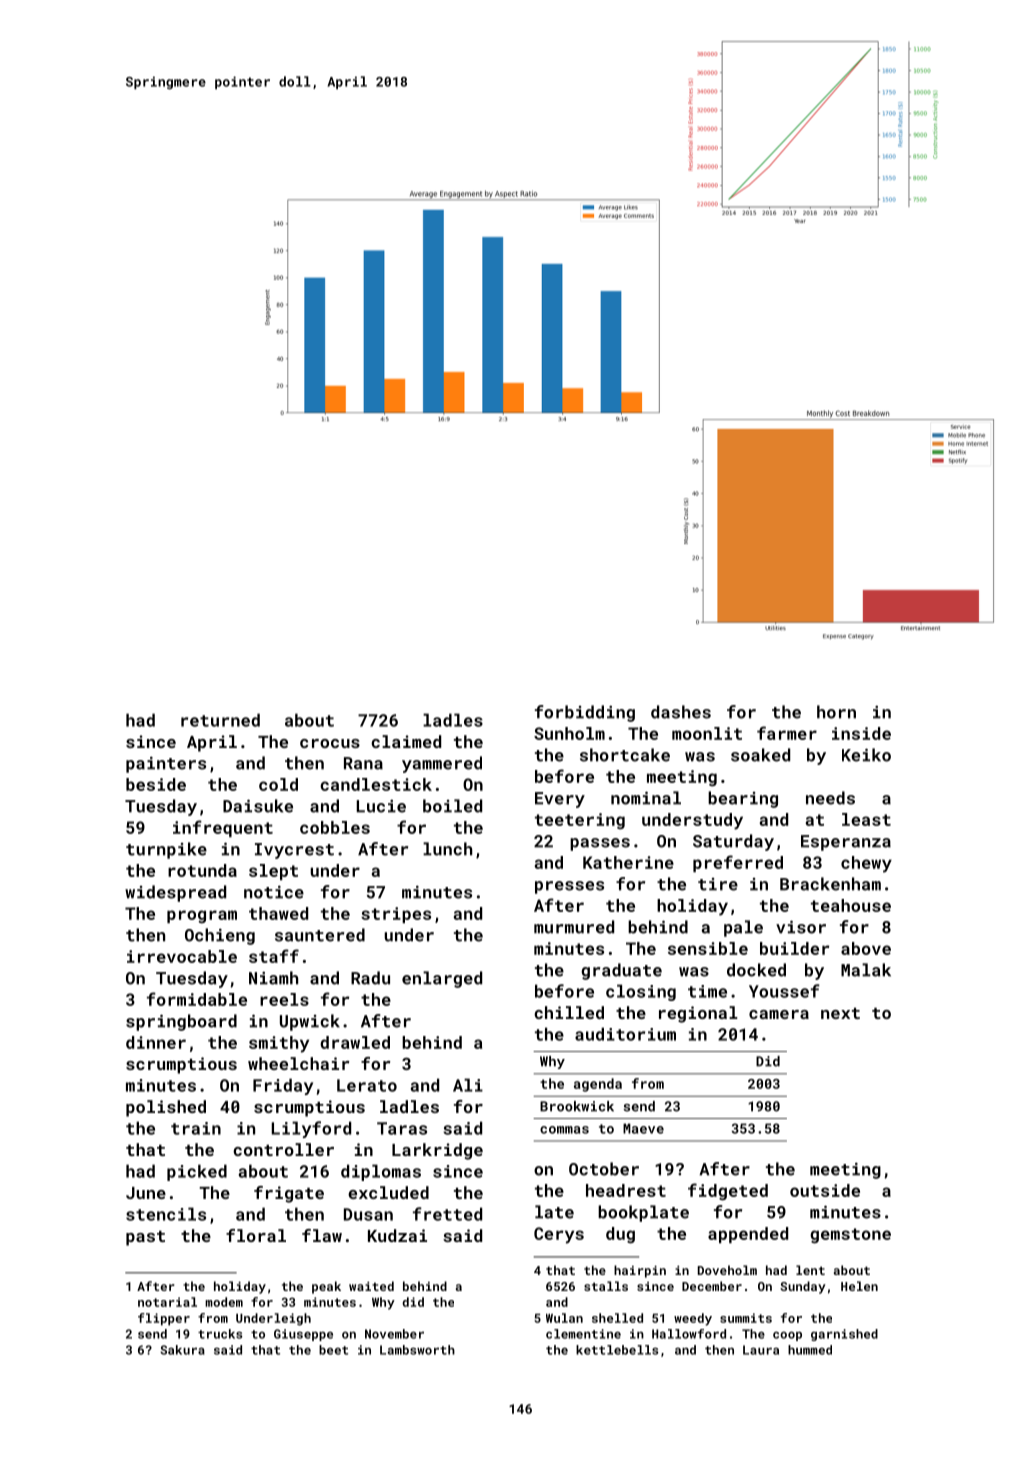 The width and height of the screenshot is (1017, 1473). I want to click on returned, so click(220, 720).
